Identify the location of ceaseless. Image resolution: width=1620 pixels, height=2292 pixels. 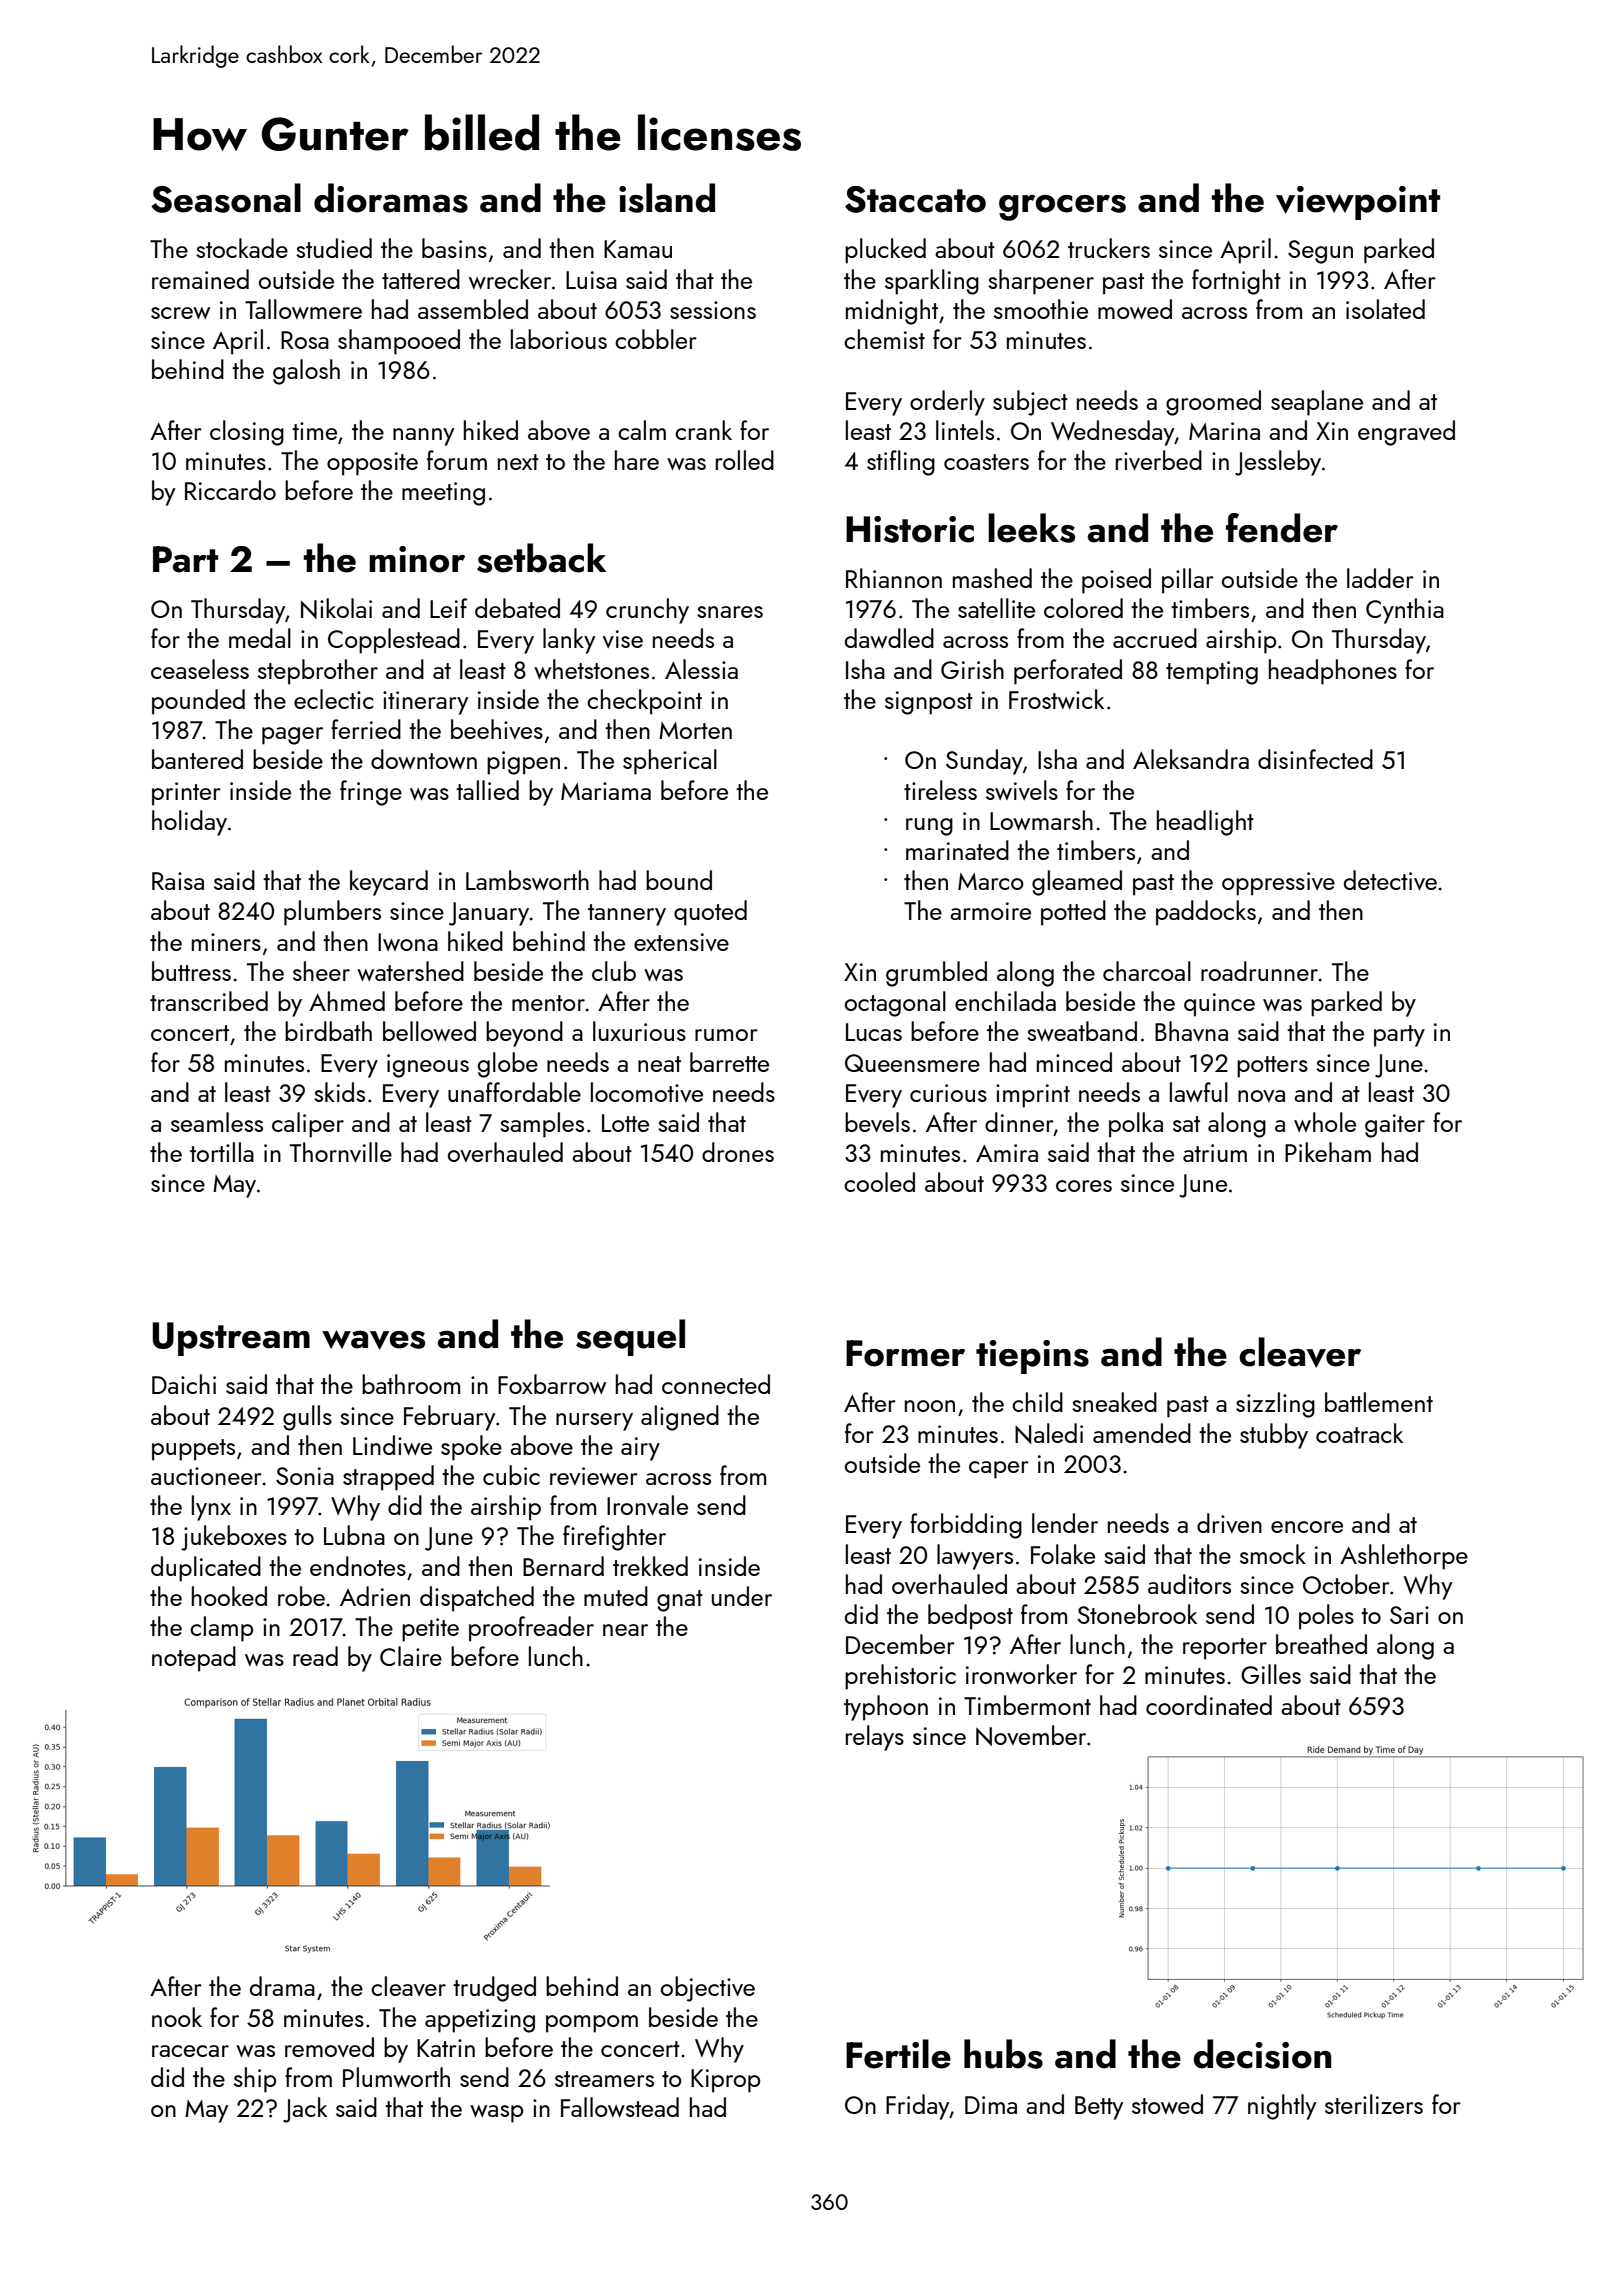
(200, 669).
